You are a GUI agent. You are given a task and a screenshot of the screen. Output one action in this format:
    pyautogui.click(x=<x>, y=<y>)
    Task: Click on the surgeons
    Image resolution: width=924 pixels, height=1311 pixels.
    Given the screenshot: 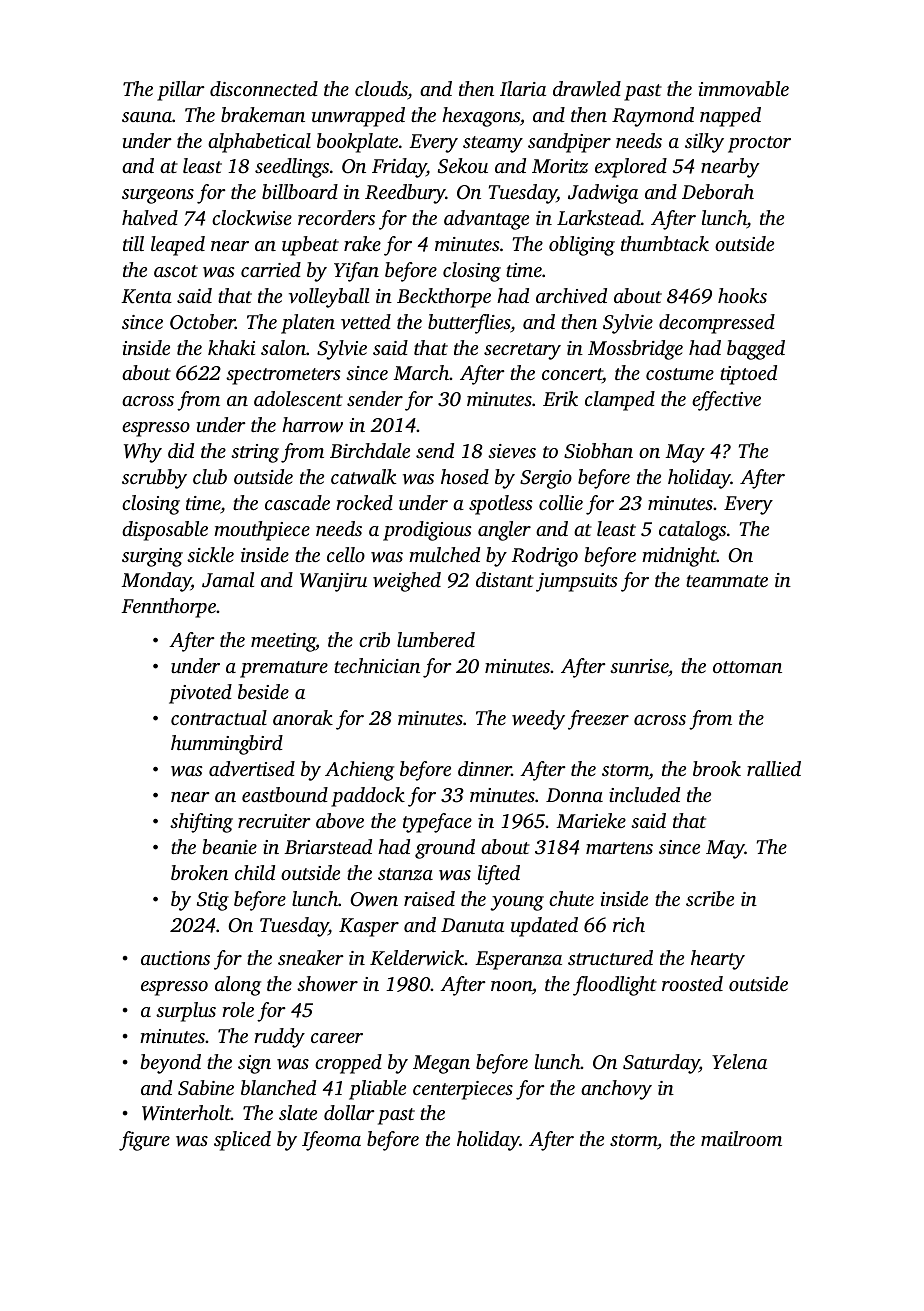 What is the action you would take?
    pyautogui.click(x=158, y=196)
